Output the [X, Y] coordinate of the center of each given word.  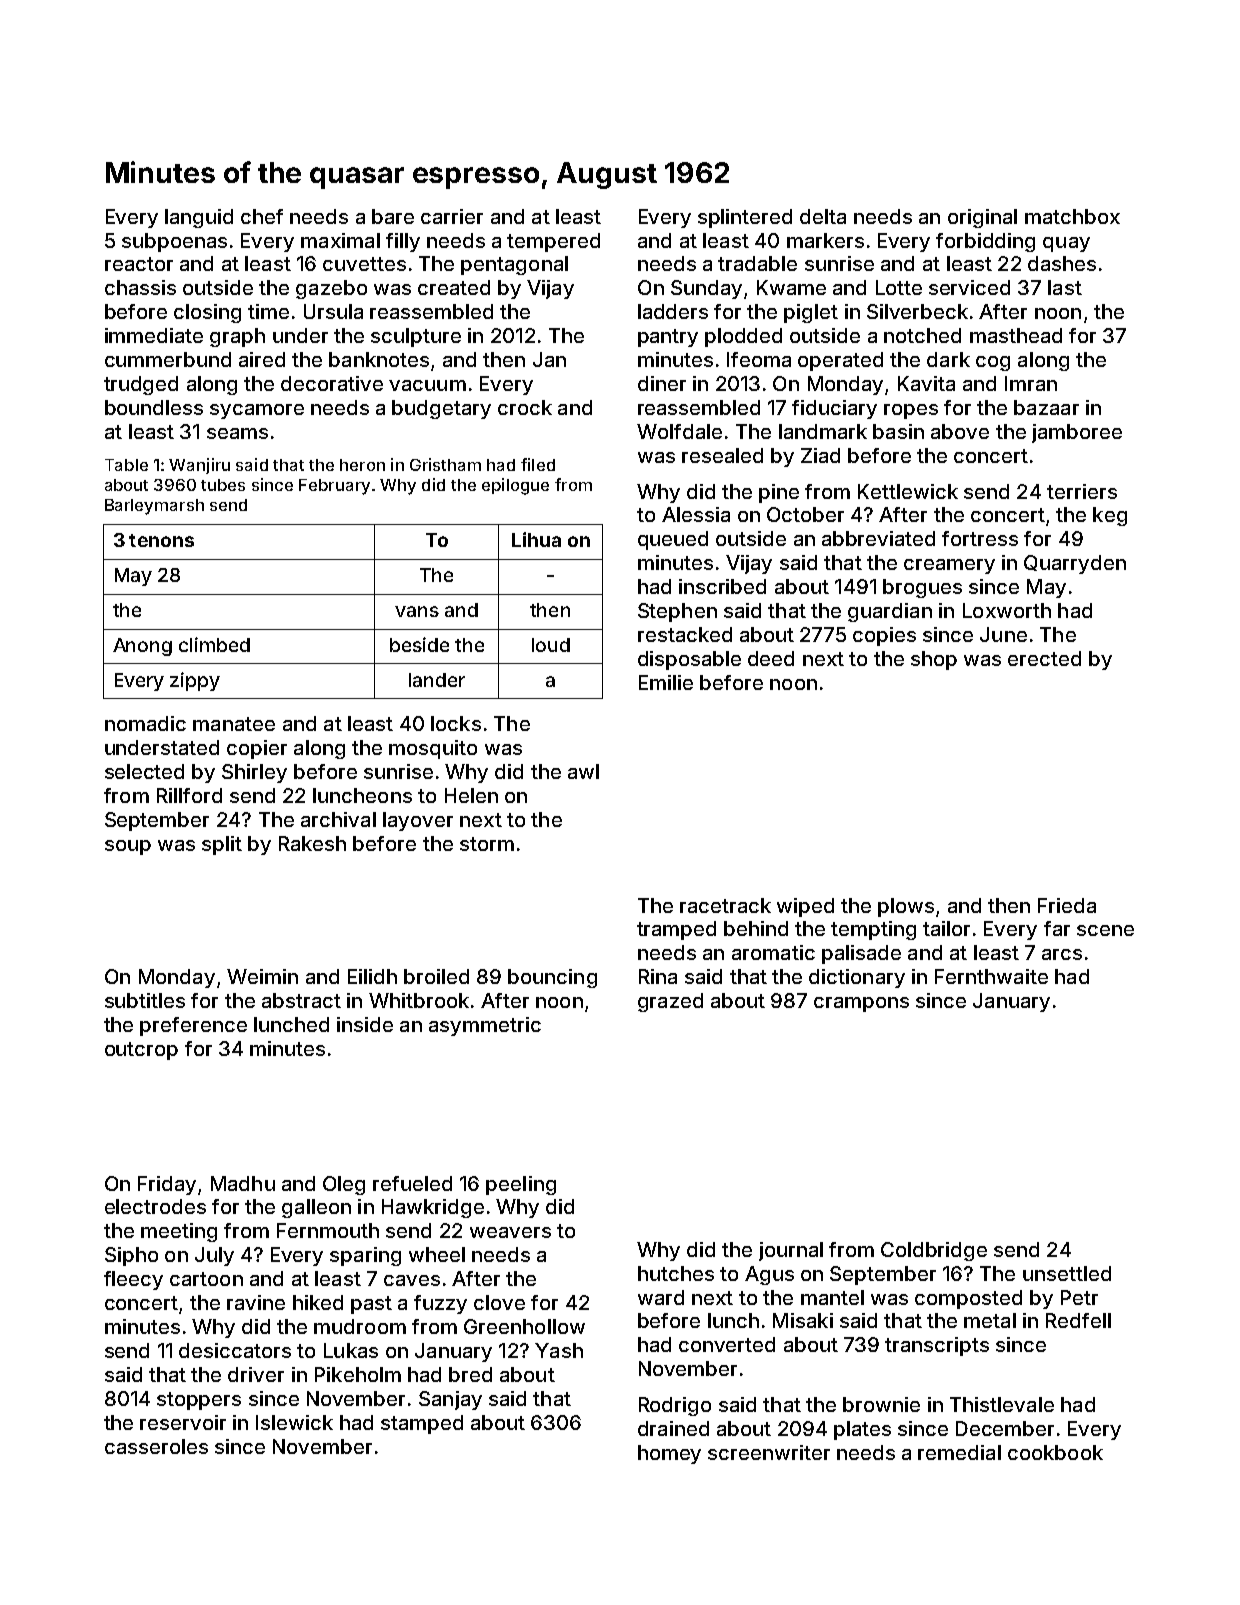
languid [199, 218]
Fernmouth [328, 1230]
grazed [670, 1002]
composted [968, 1299]
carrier [452, 216]
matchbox [1072, 216]
